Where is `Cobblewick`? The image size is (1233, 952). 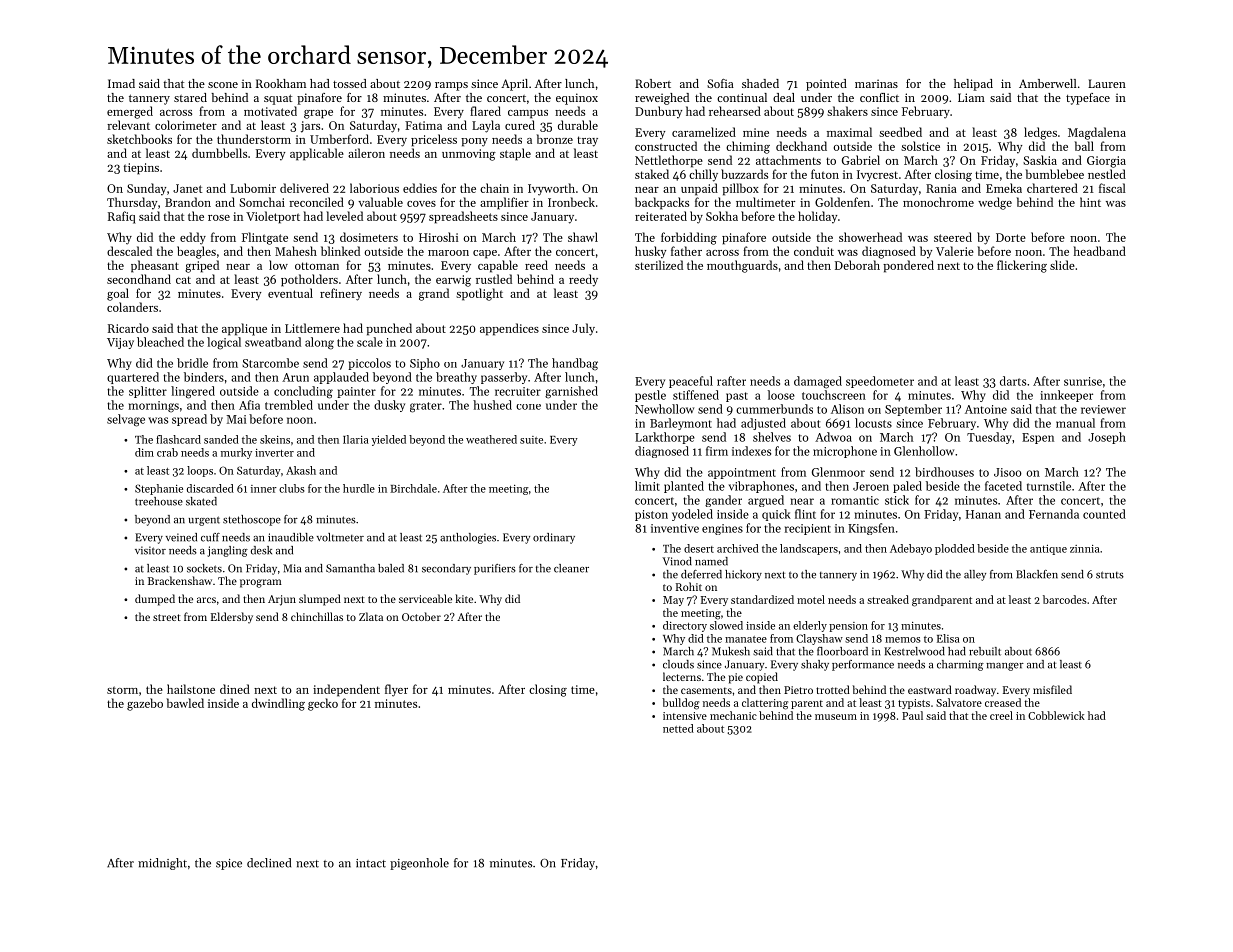
Cobblewick is located at coordinates (1056, 715).
